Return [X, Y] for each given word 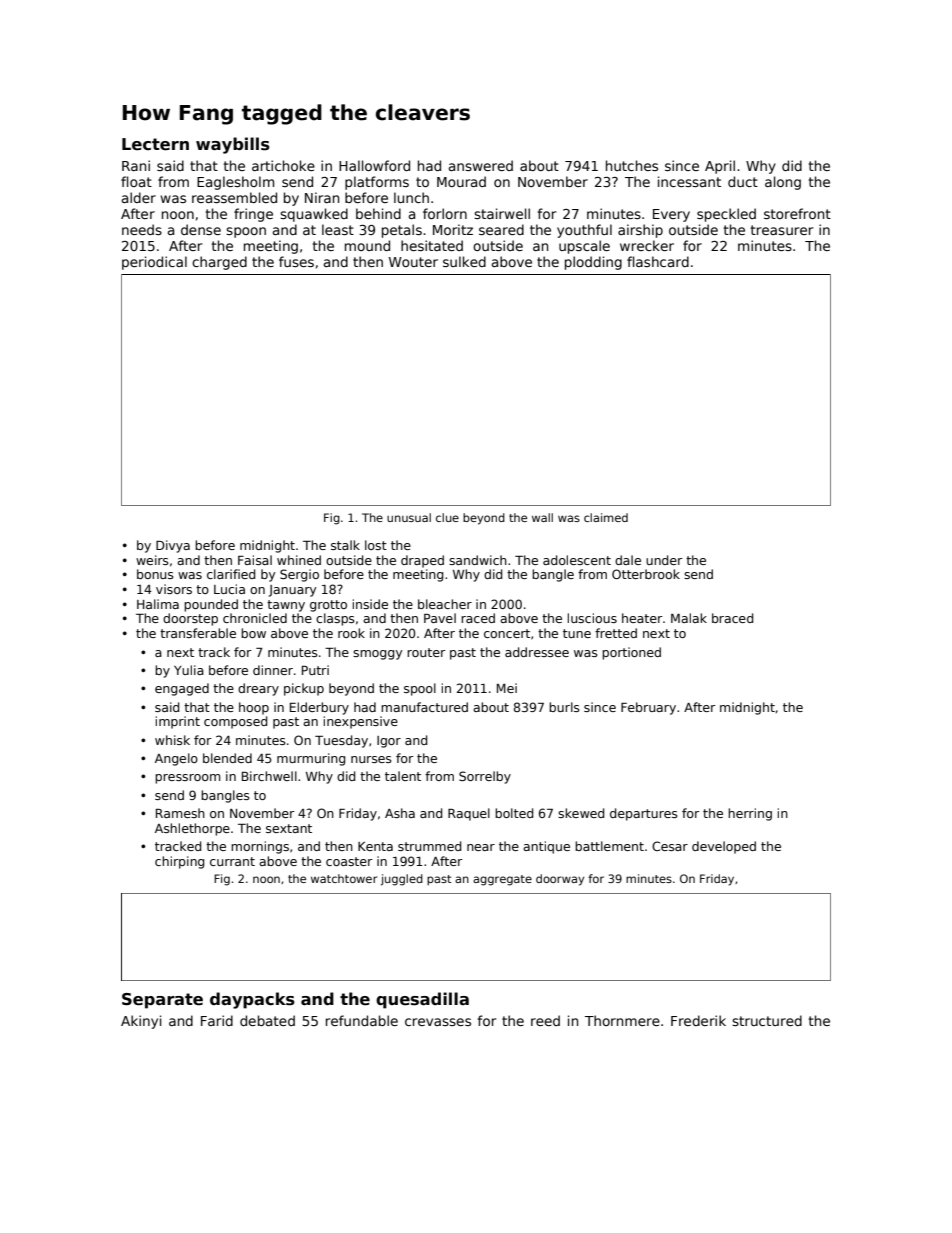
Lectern [155, 144]
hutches [632, 165]
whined [299, 560]
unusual [409, 517]
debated [267, 1020]
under [664, 560]
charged [219, 263]
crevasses [438, 1022]
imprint [178, 722]
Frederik [698, 1020]
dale [628, 560]
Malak [689, 618]
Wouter [413, 262]
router [426, 652]
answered [481, 165]
